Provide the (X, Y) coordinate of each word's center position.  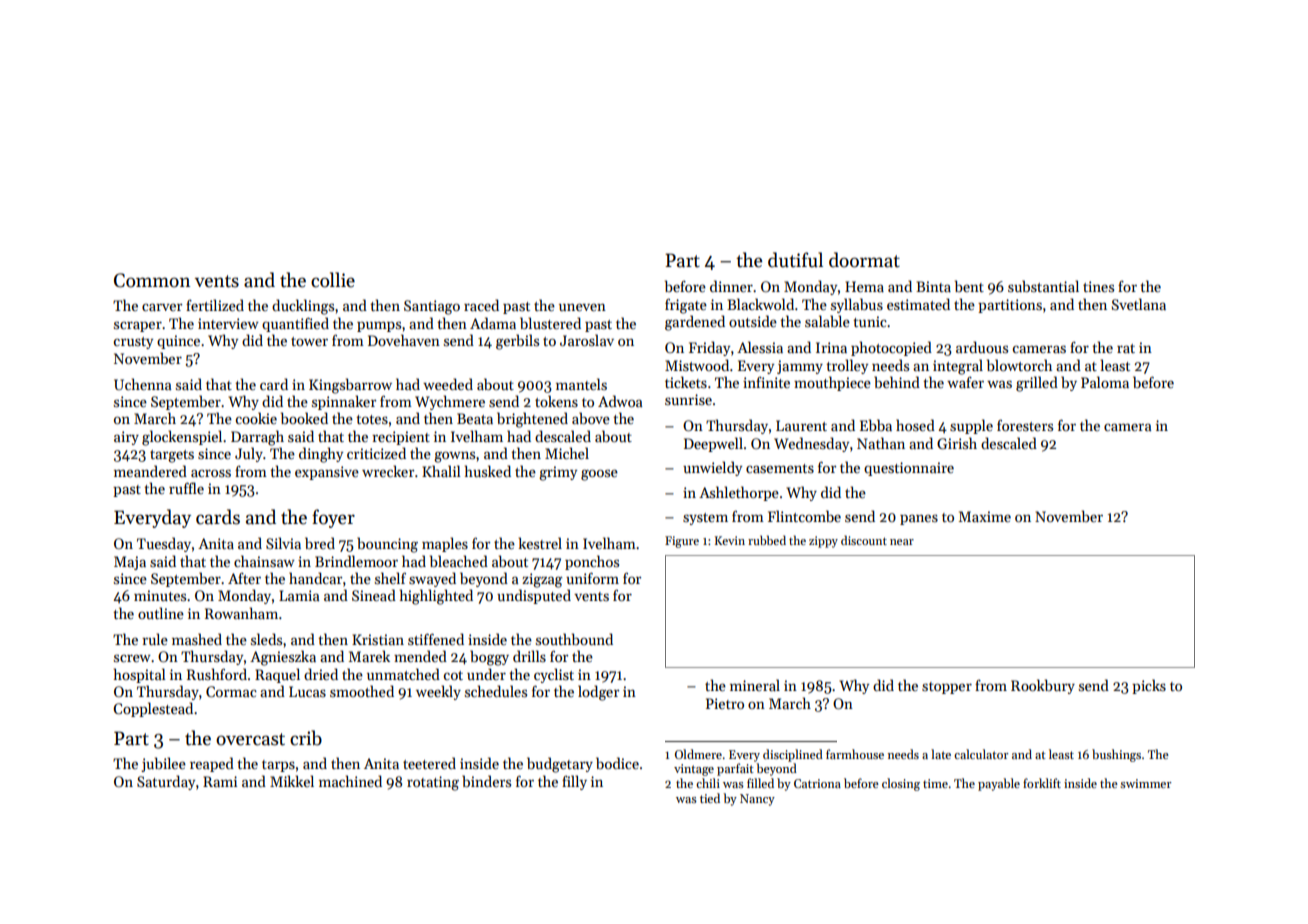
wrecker (388, 471)
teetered (429, 763)
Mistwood (697, 365)
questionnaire (909, 469)
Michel (567, 453)
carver (162, 307)
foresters (1025, 425)
